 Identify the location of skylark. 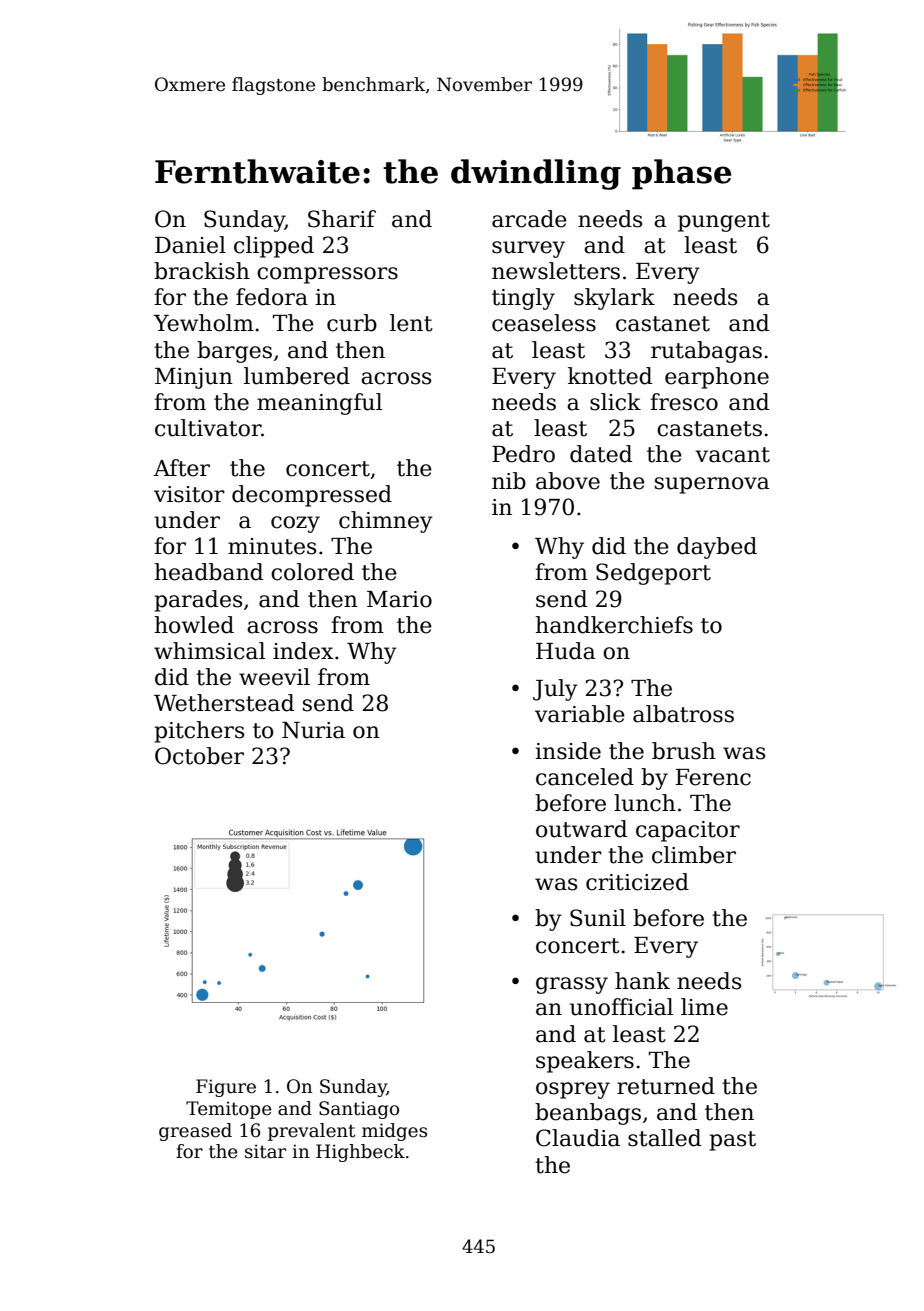
(614, 299).
